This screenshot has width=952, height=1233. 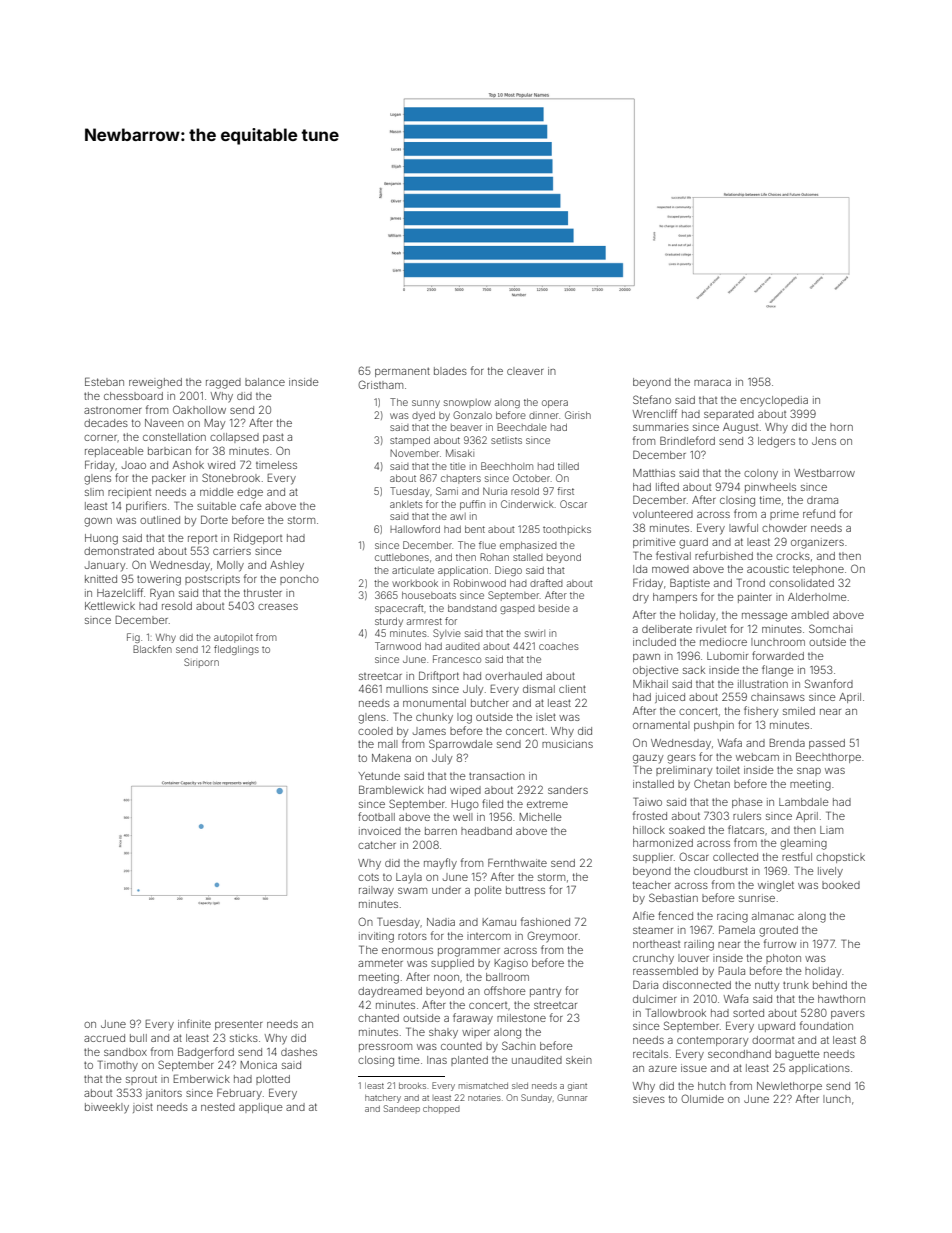 I want to click on Makena, so click(x=391, y=758).
